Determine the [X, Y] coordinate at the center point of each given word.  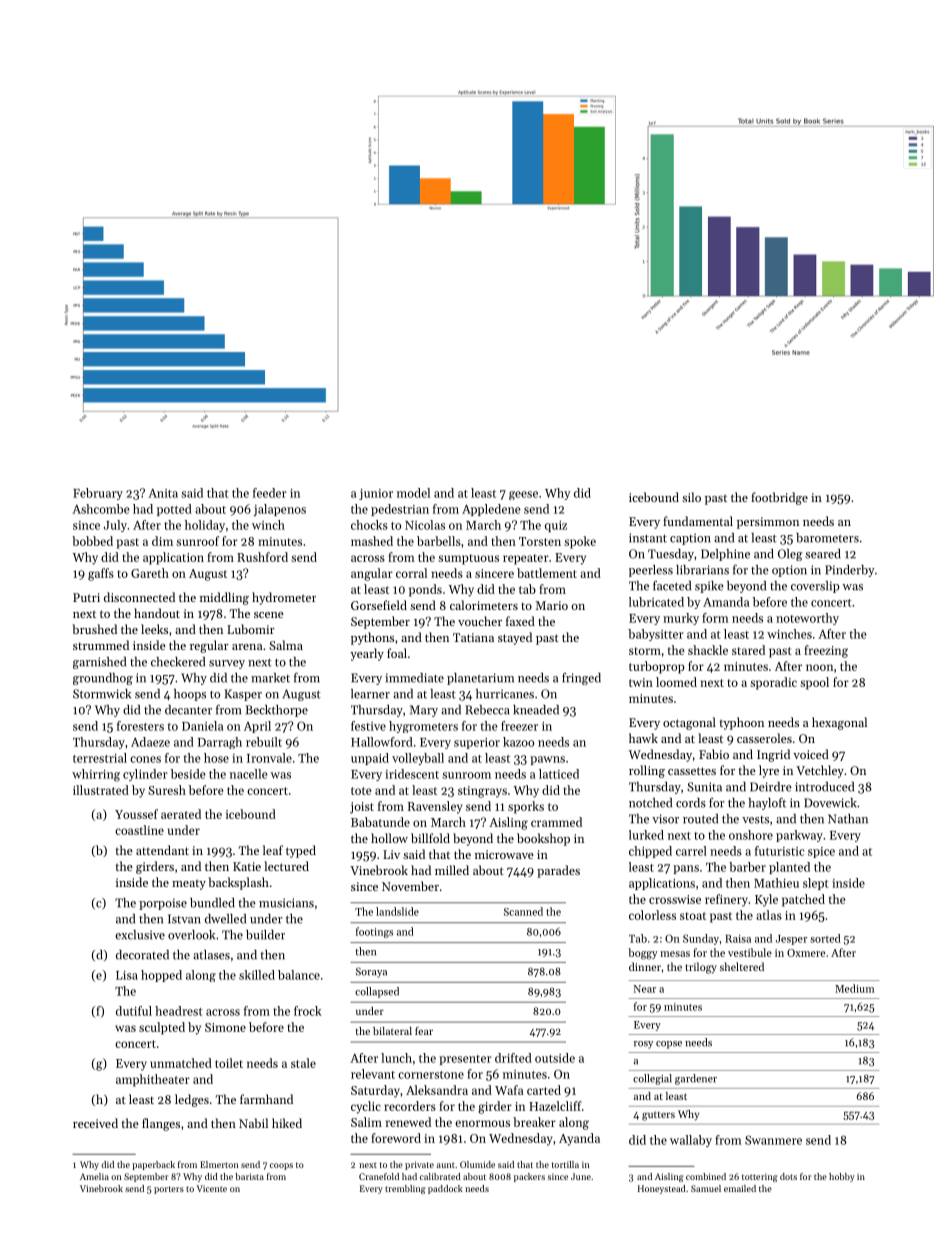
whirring [96, 775]
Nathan [848, 819]
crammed [556, 822]
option [789, 571]
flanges [161, 1124]
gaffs [101, 574]
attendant [162, 850]
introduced [824, 787]
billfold [430, 838]
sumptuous [468, 559]
